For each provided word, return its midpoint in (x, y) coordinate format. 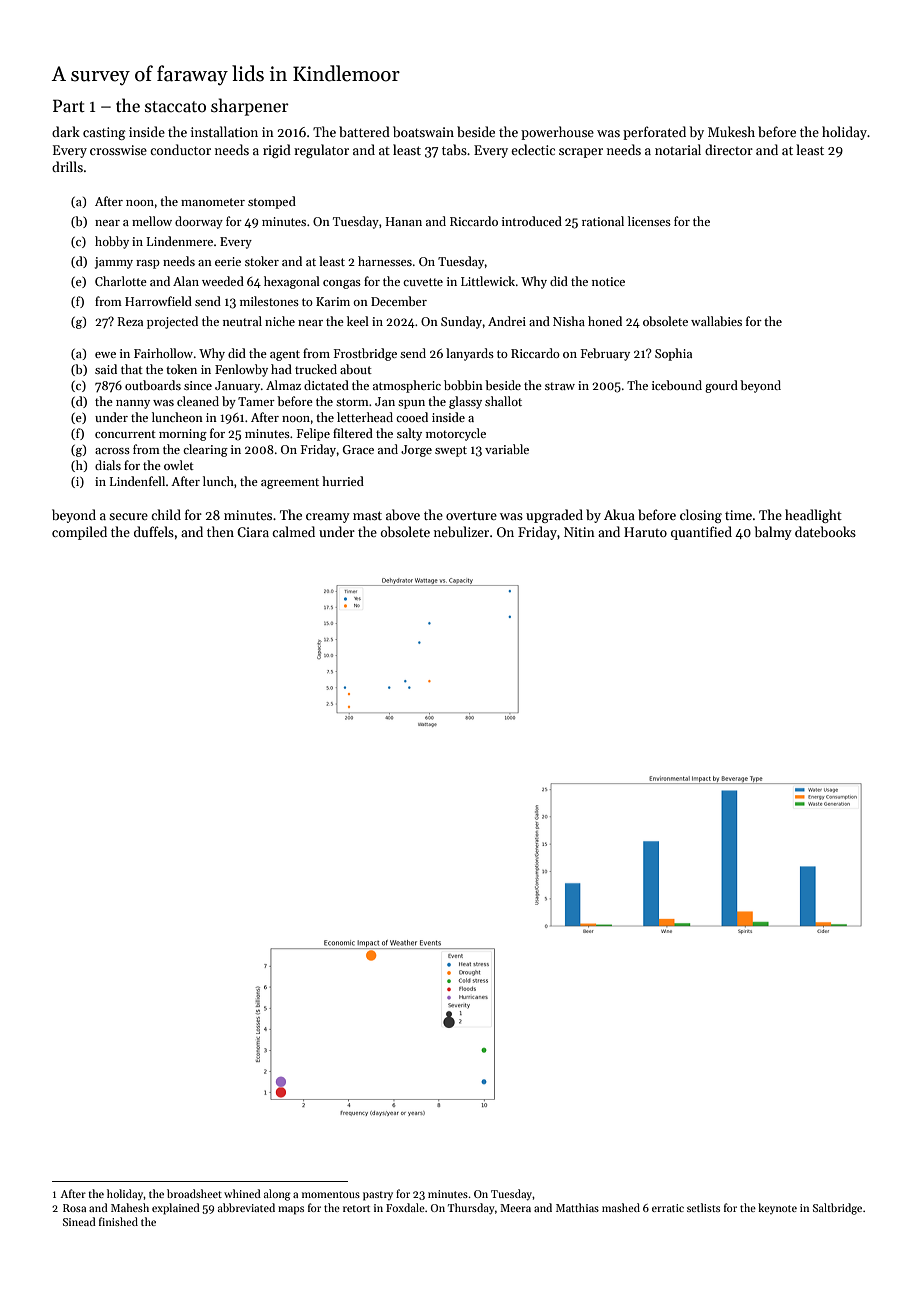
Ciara (253, 532)
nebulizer (461, 531)
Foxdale (405, 1207)
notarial (678, 149)
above (403, 514)
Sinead (79, 1221)
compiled (79, 533)
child (166, 514)
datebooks (825, 531)
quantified (701, 533)
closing (701, 516)
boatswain (423, 131)
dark (66, 131)
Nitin (579, 532)
